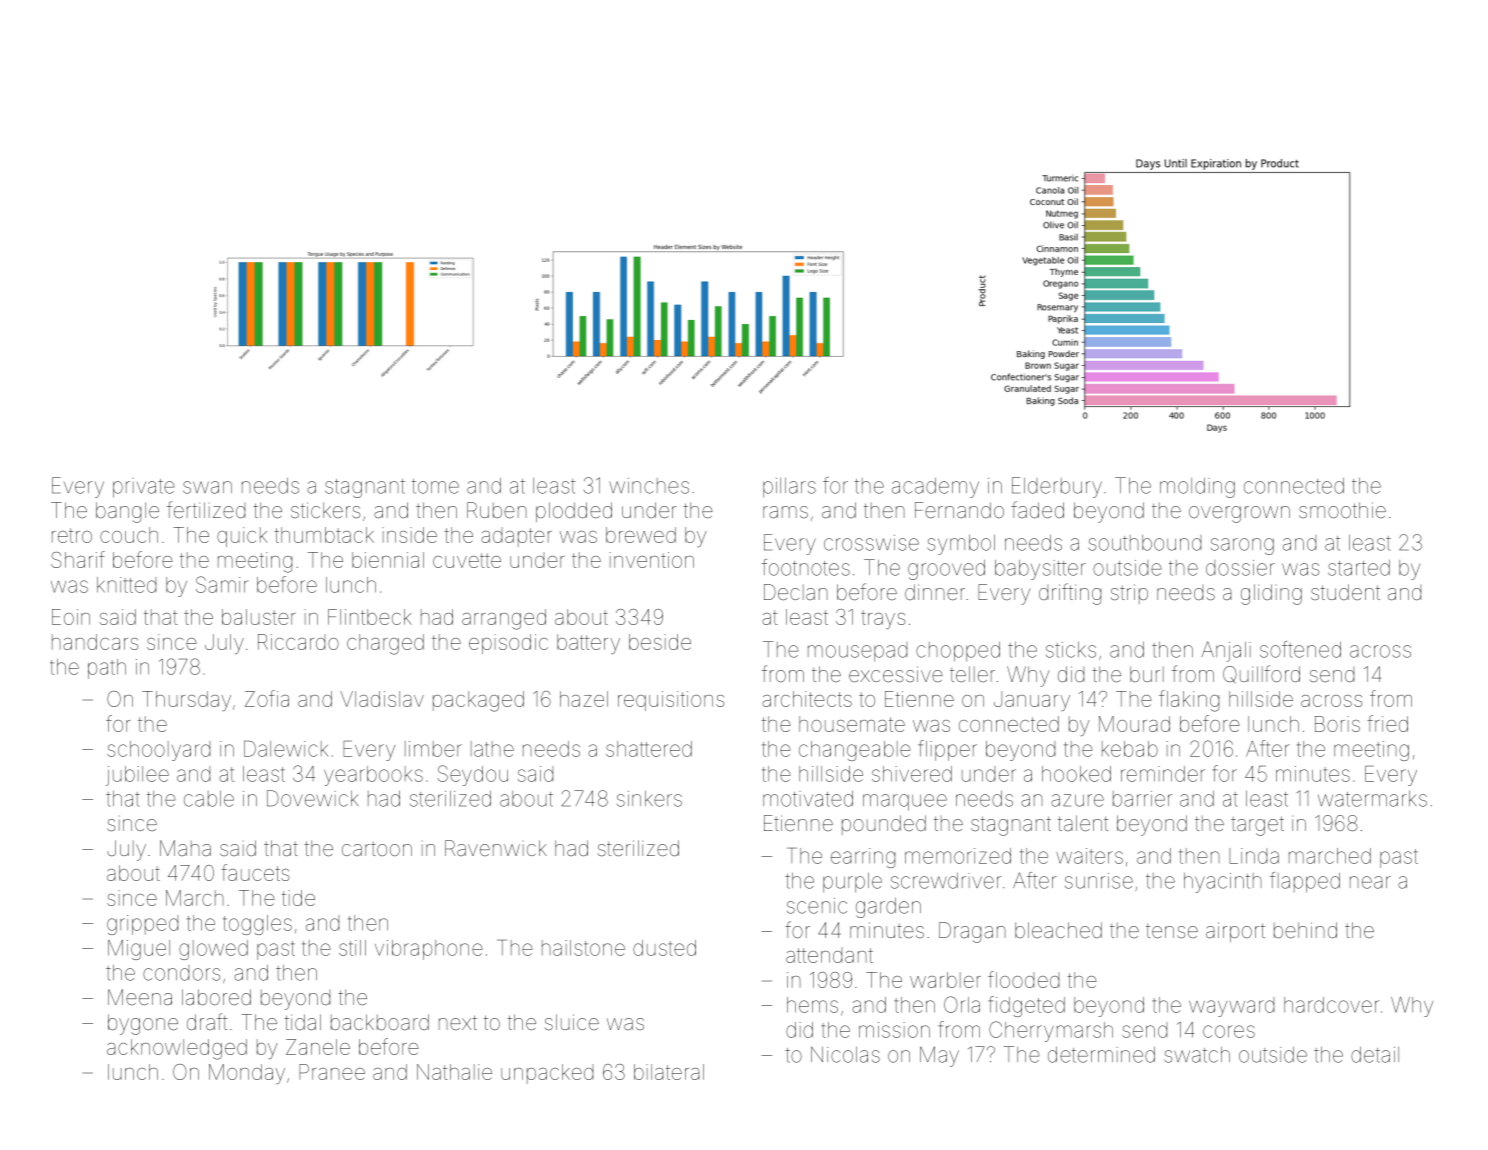  What do you see at coordinates (912, 774) in the screenshot?
I see `shivered` at bounding box center [912, 774].
